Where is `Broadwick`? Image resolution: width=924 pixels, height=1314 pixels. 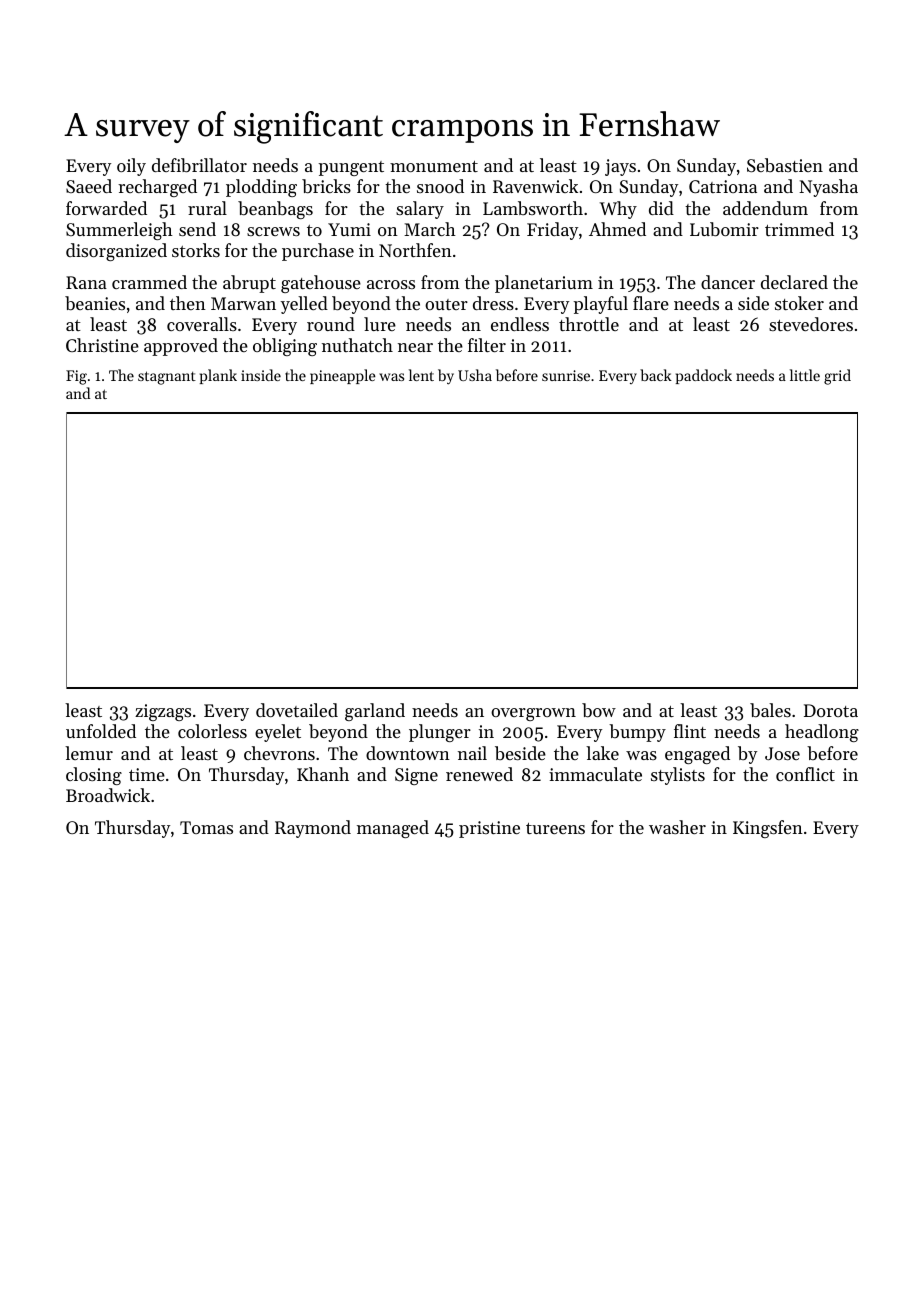 Broadwick is located at coordinates (108, 795).
